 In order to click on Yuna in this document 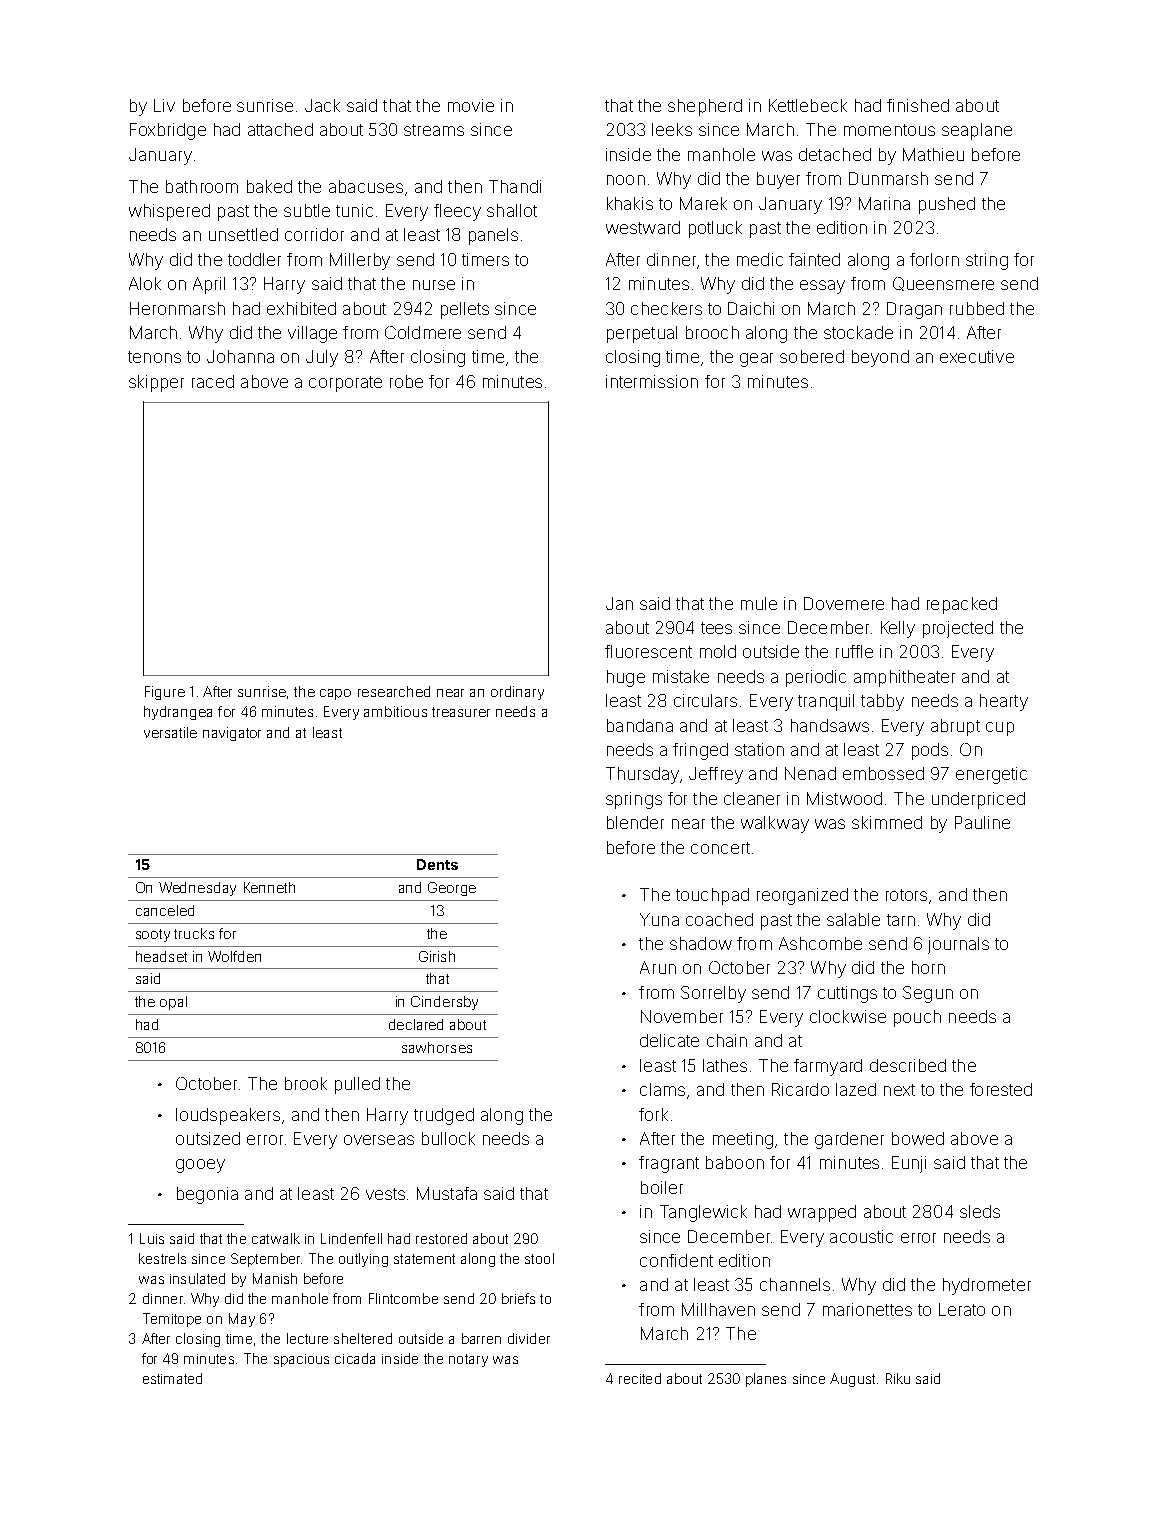, I will do `click(659, 919)`.
